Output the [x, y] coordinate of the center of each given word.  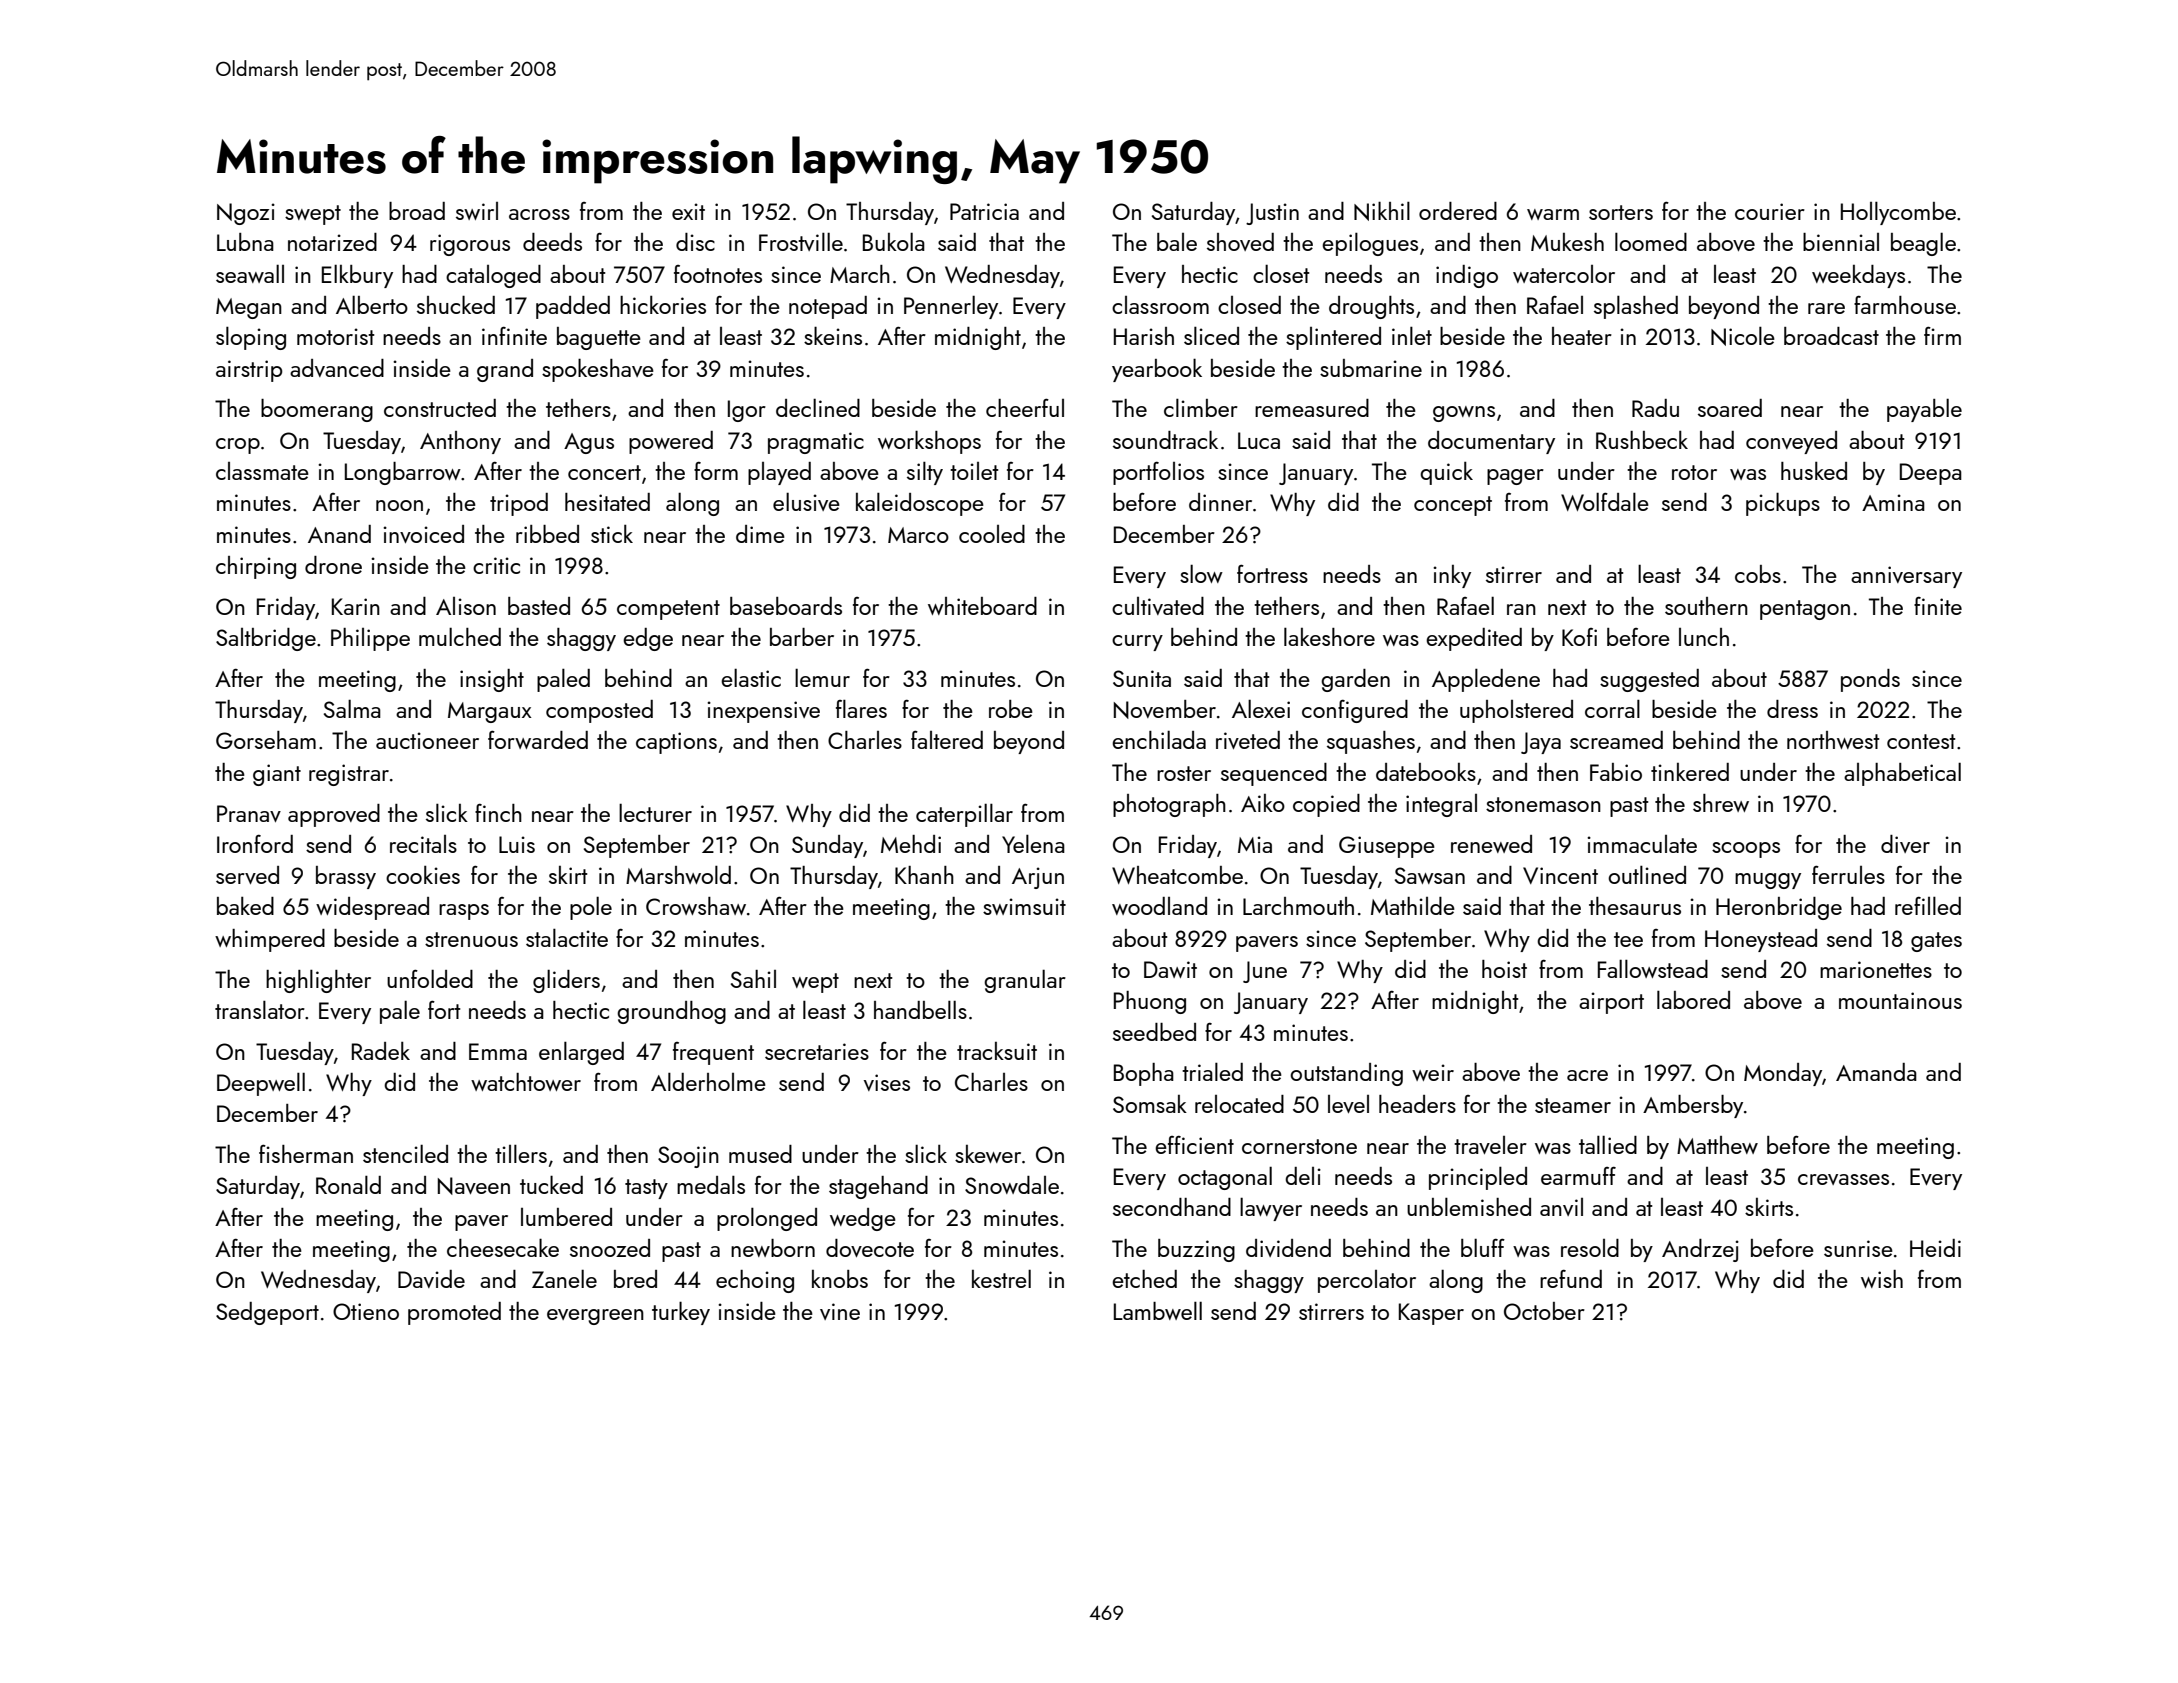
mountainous [1900, 1000]
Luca [1259, 440]
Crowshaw [696, 906]
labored [1693, 999]
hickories [663, 304]
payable [1924, 410]
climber [1201, 407]
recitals [423, 844]
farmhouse [1905, 305]
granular [1025, 981]
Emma [498, 1051]
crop [238, 446]
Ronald [348, 1184]
